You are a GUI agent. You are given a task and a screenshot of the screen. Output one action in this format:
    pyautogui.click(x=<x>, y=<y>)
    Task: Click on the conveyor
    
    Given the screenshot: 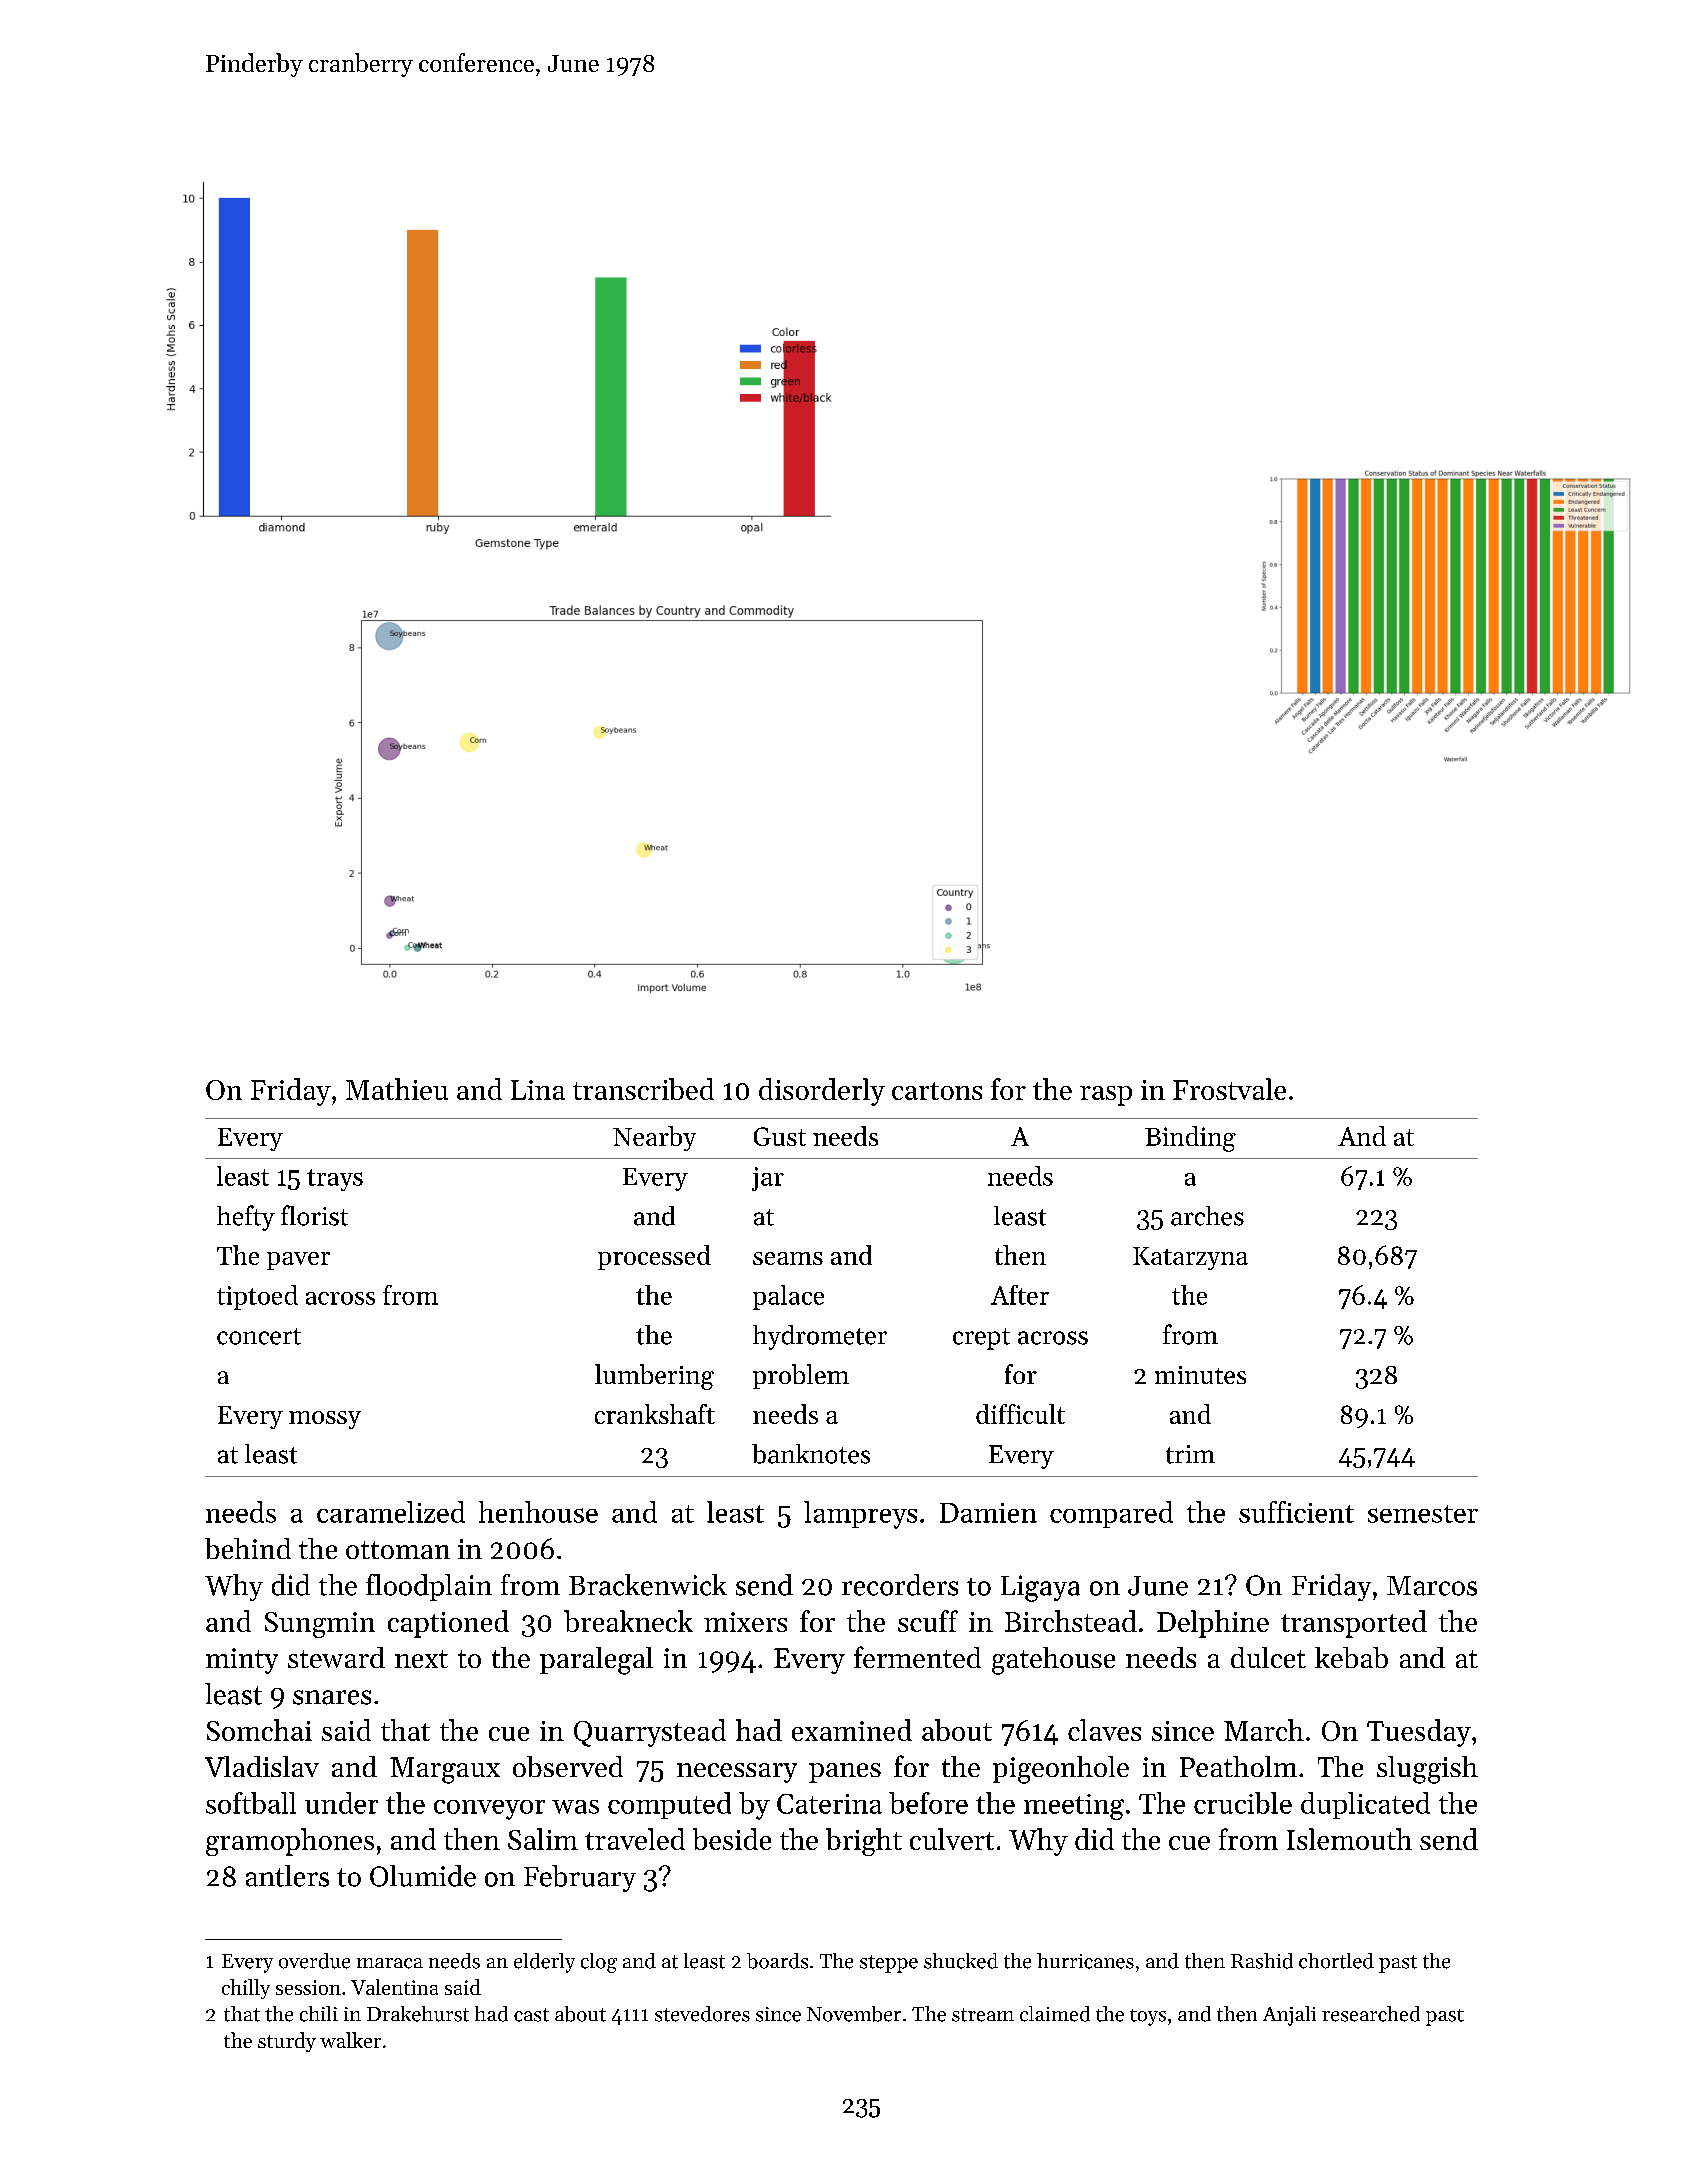 What is the action you would take?
    pyautogui.click(x=489, y=1810)
